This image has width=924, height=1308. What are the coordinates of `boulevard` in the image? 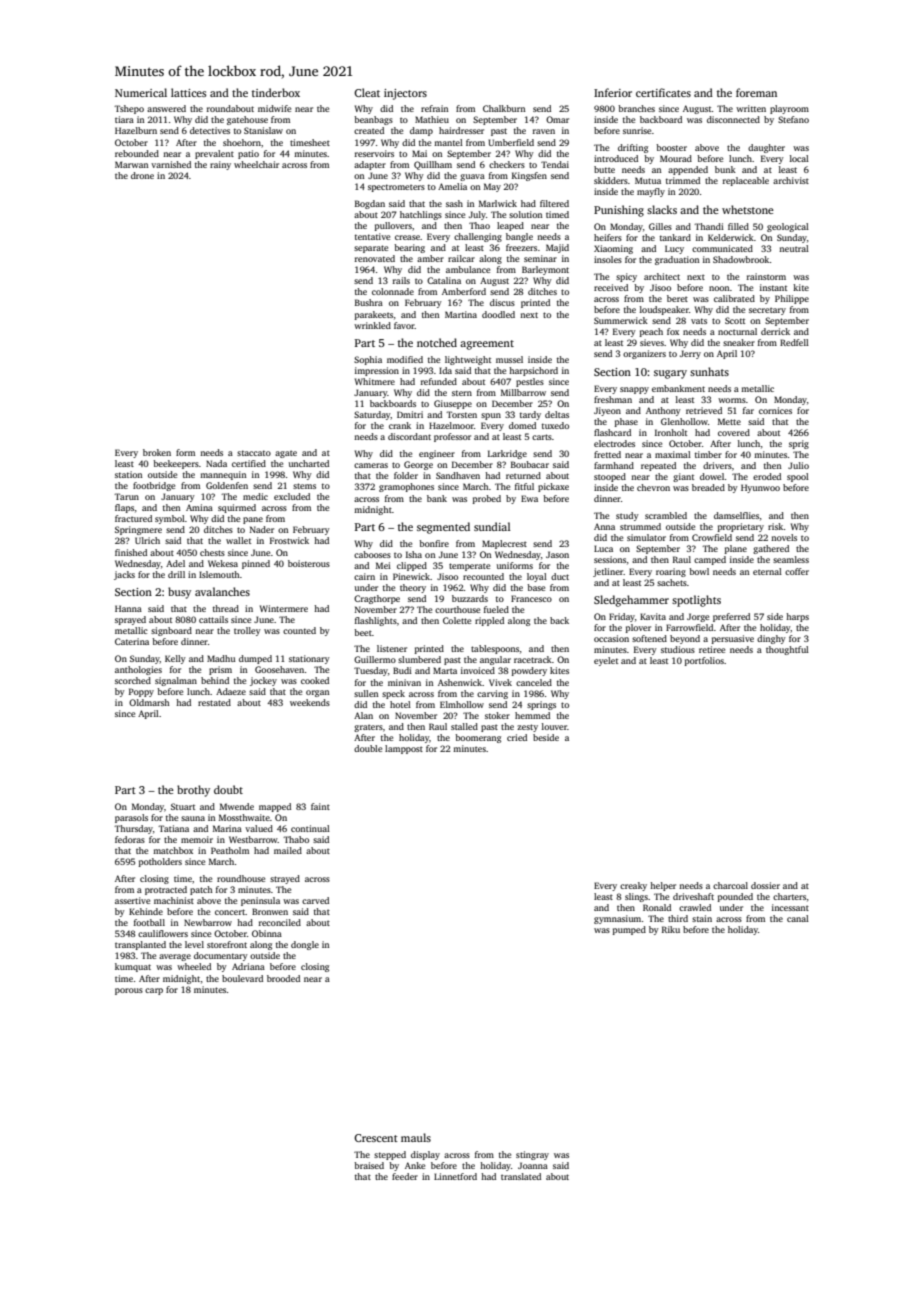 It's located at (242, 978).
